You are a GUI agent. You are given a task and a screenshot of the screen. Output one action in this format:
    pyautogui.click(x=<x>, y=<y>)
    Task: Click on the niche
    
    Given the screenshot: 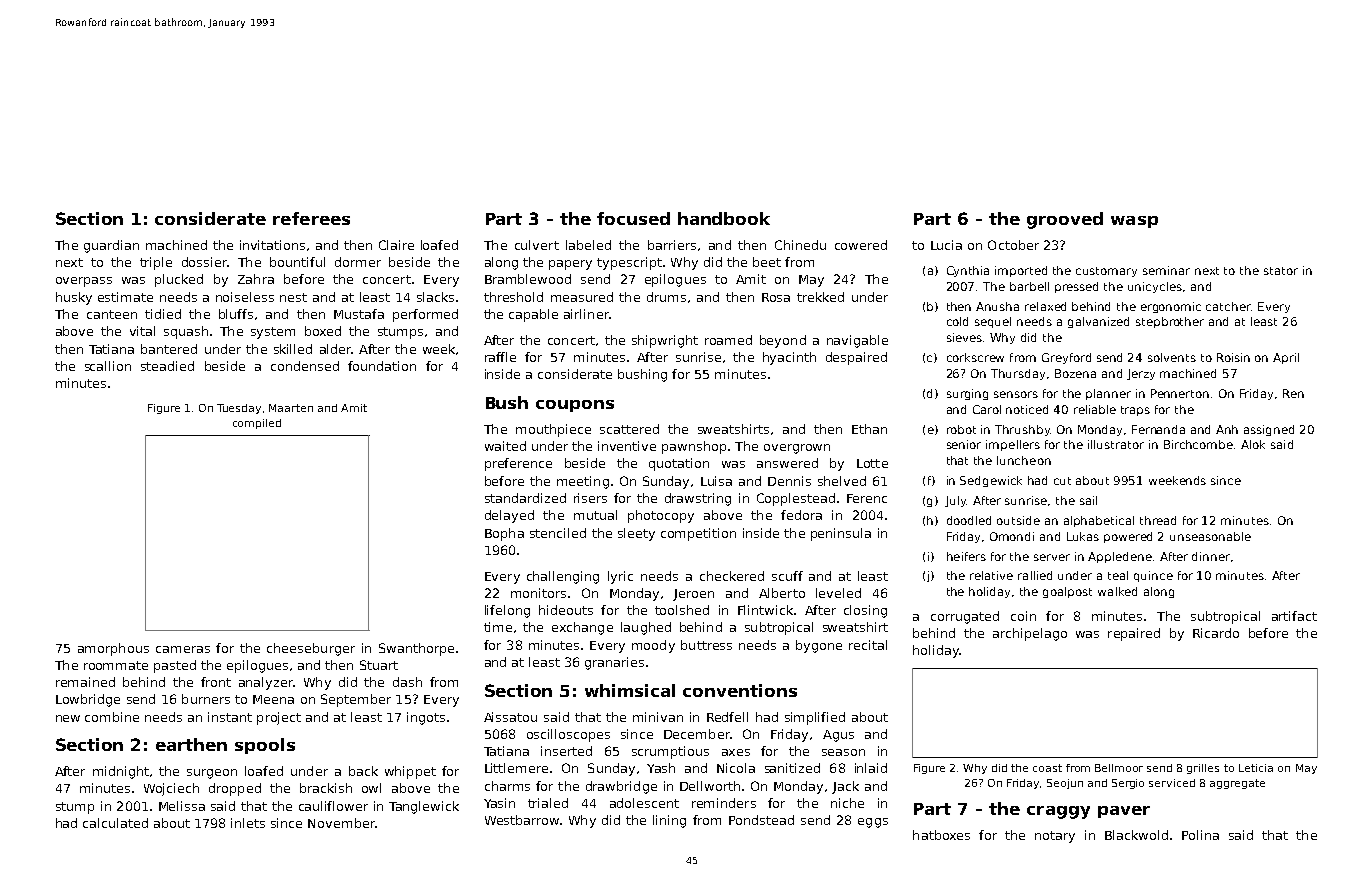 What is the action you would take?
    pyautogui.click(x=847, y=803)
